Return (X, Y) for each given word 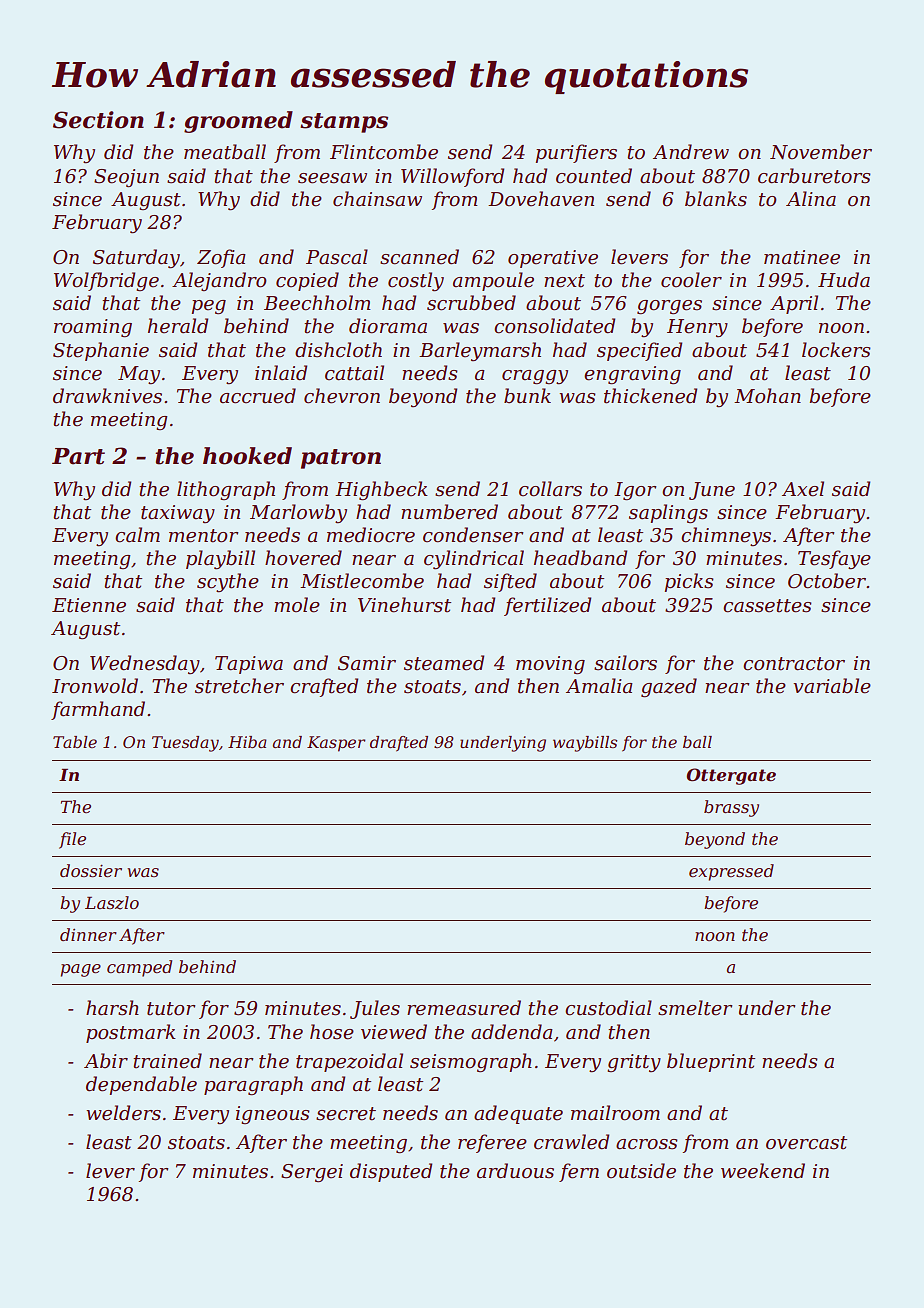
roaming (93, 328)
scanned (419, 257)
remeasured (464, 1008)
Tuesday (185, 744)
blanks (716, 199)
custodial (608, 1008)
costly (416, 282)
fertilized (547, 606)
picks (689, 582)
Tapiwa (249, 665)
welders (123, 1113)
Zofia (221, 258)
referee (492, 1143)
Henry (697, 328)
